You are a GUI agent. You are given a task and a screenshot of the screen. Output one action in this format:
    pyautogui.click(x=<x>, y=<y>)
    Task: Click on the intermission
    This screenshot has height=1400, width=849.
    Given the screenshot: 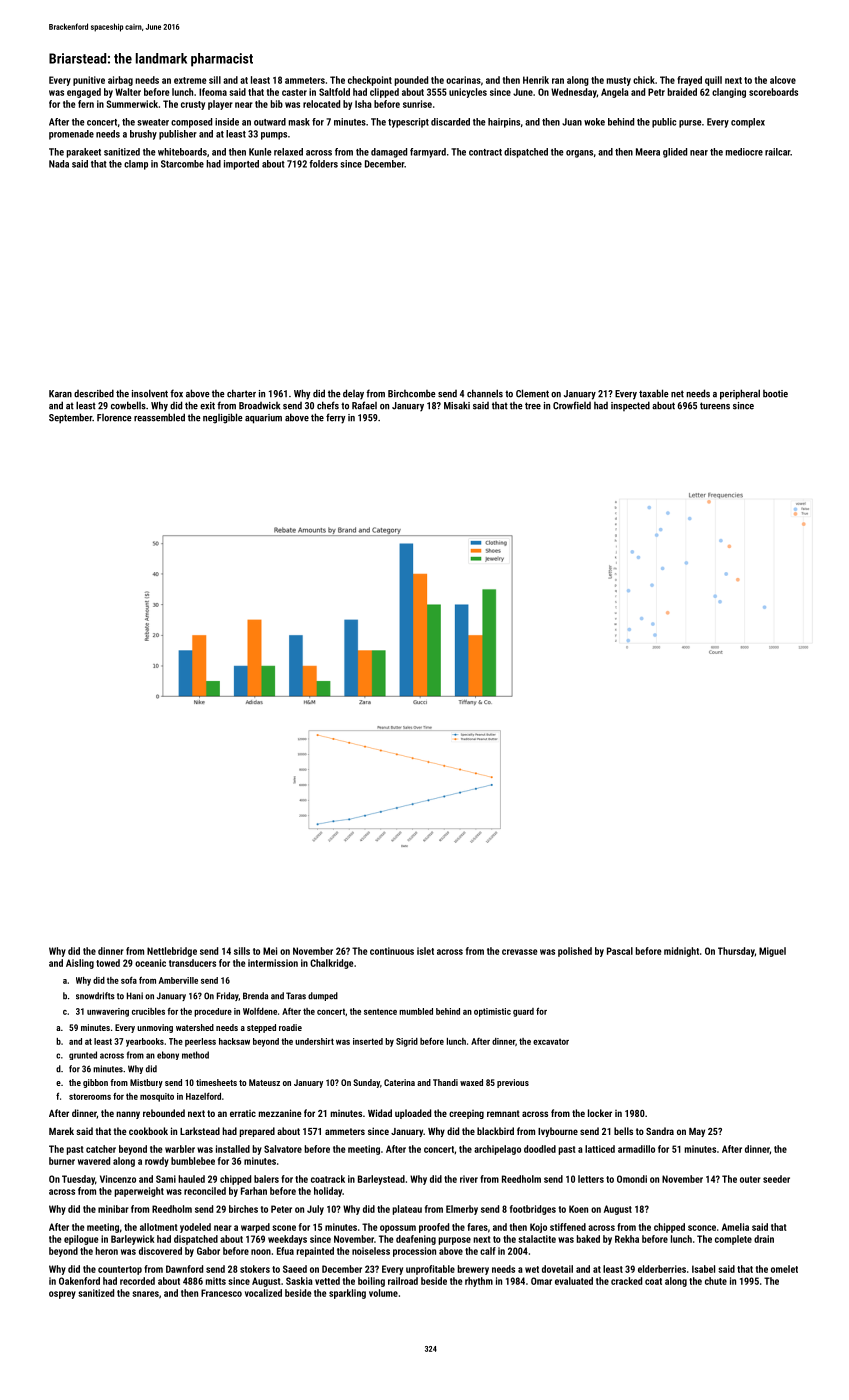 What is the action you would take?
    pyautogui.click(x=273, y=963)
